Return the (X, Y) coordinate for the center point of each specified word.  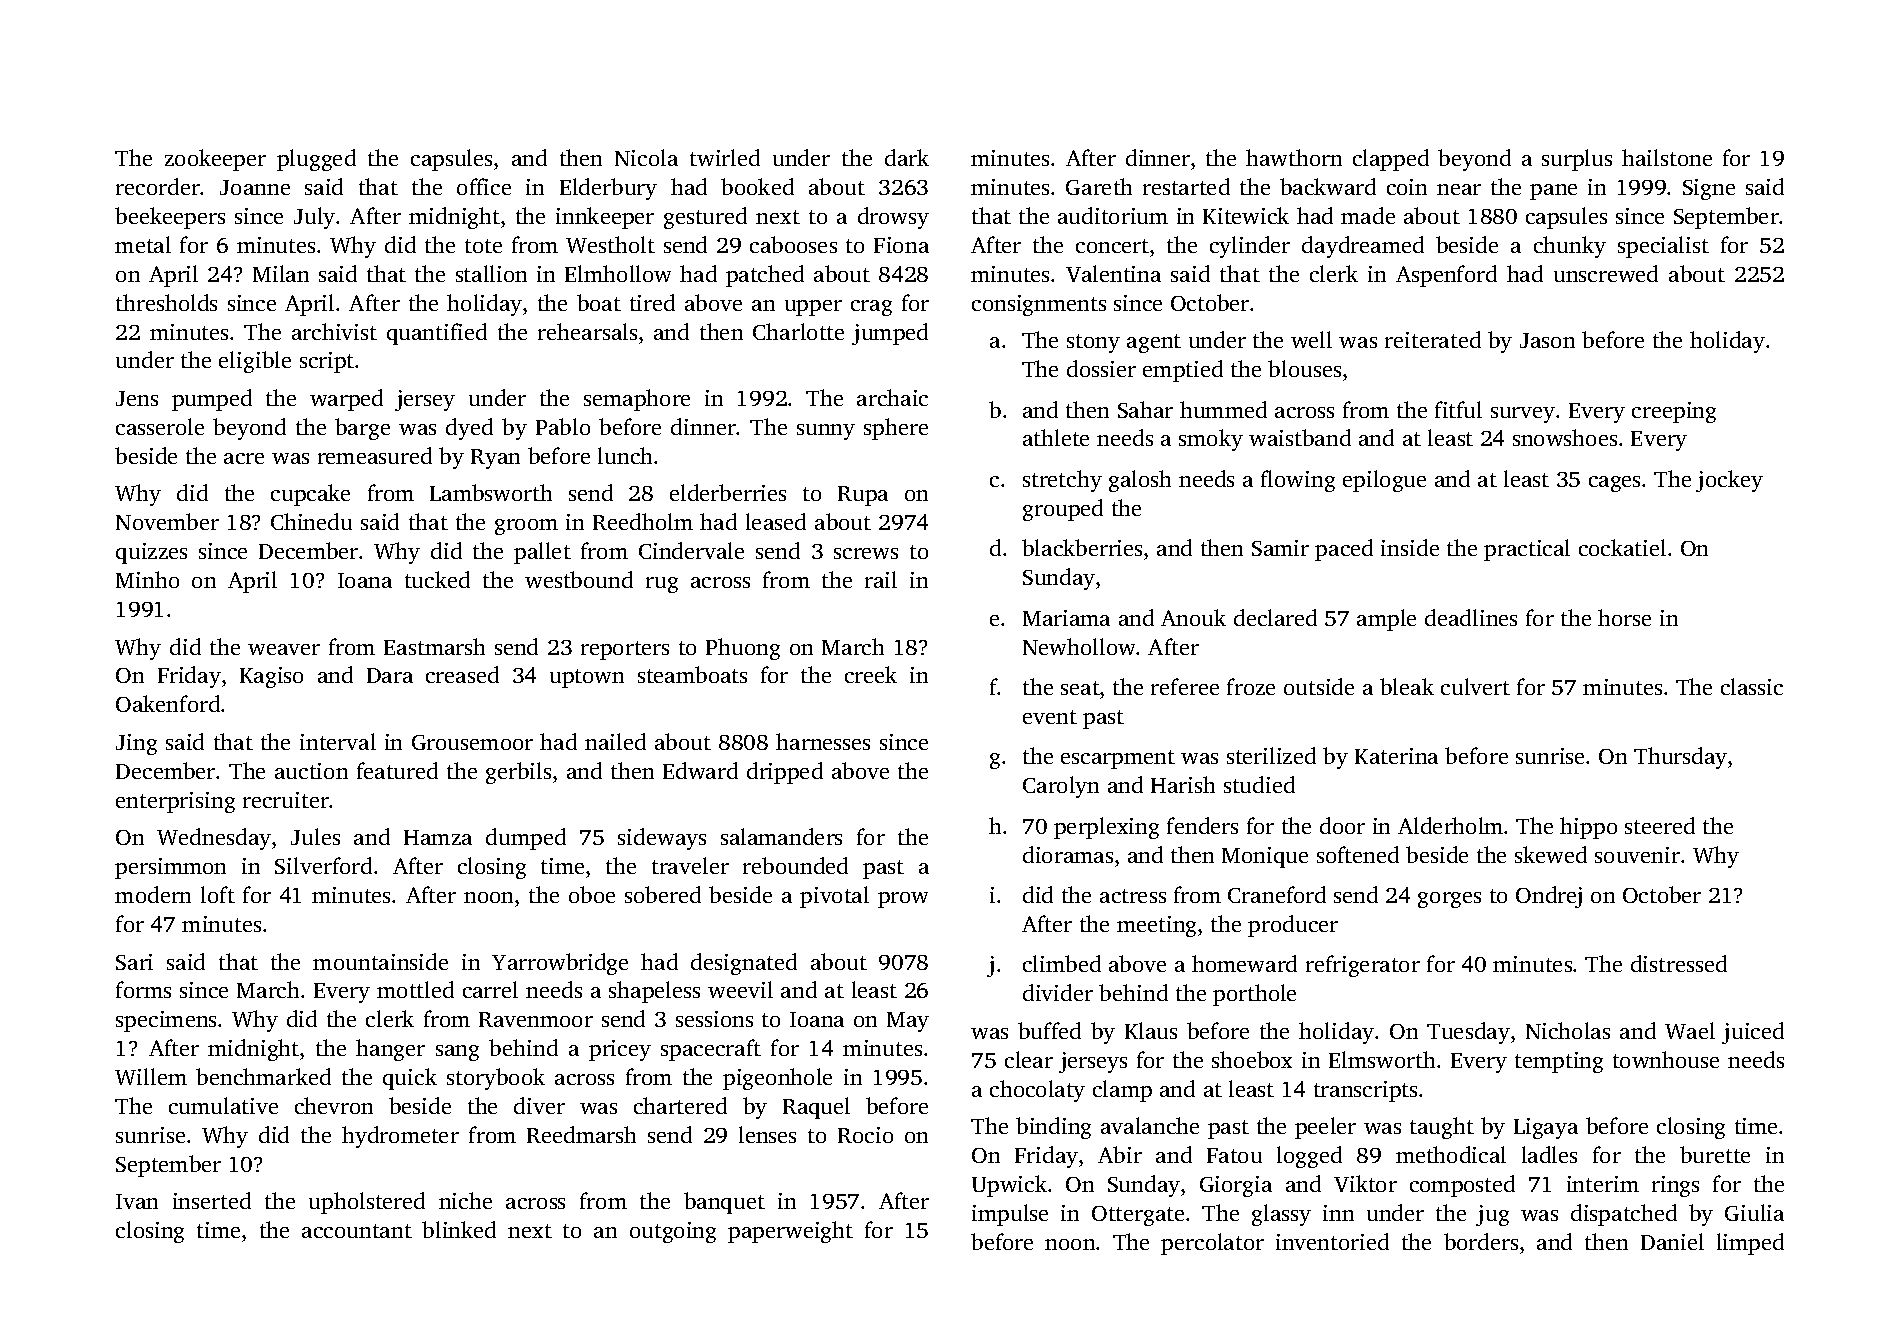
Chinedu (311, 521)
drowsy (893, 218)
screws (866, 553)
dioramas (1068, 854)
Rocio (865, 1135)
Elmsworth (1382, 1059)
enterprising (175, 802)
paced (1344, 550)
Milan (281, 273)
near (1459, 189)
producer (1293, 926)
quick (410, 1079)
